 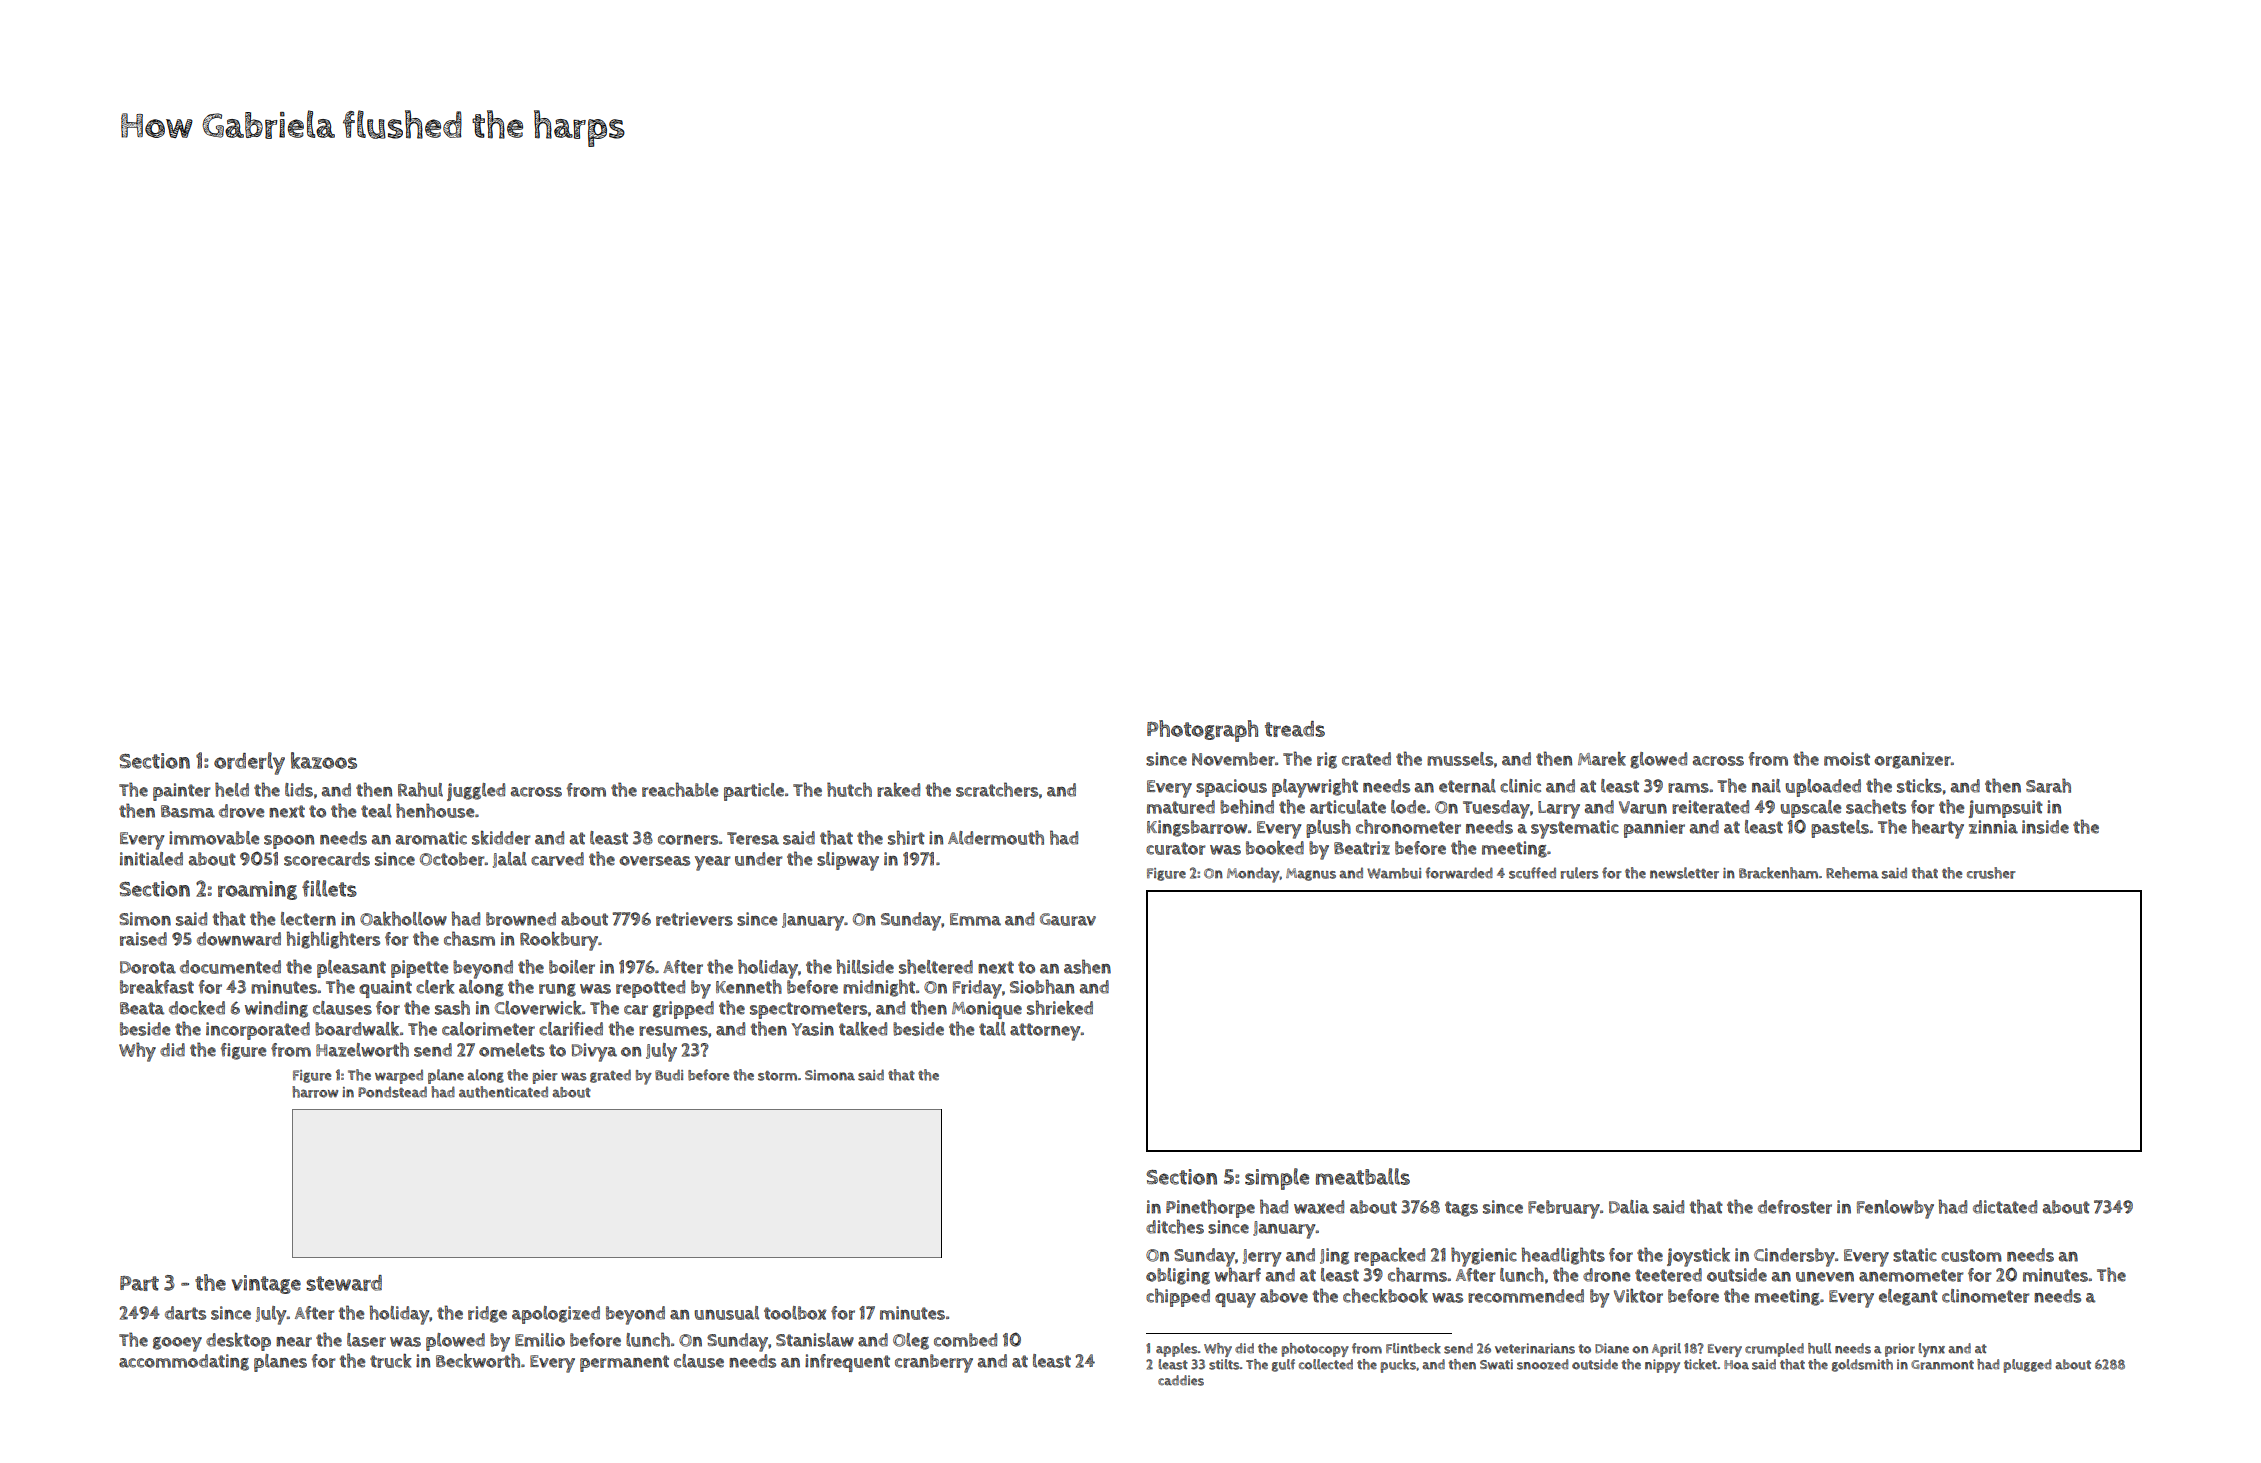 What do you see at coordinates (2027, 1366) in the image?
I see `plugged` at bounding box center [2027, 1366].
